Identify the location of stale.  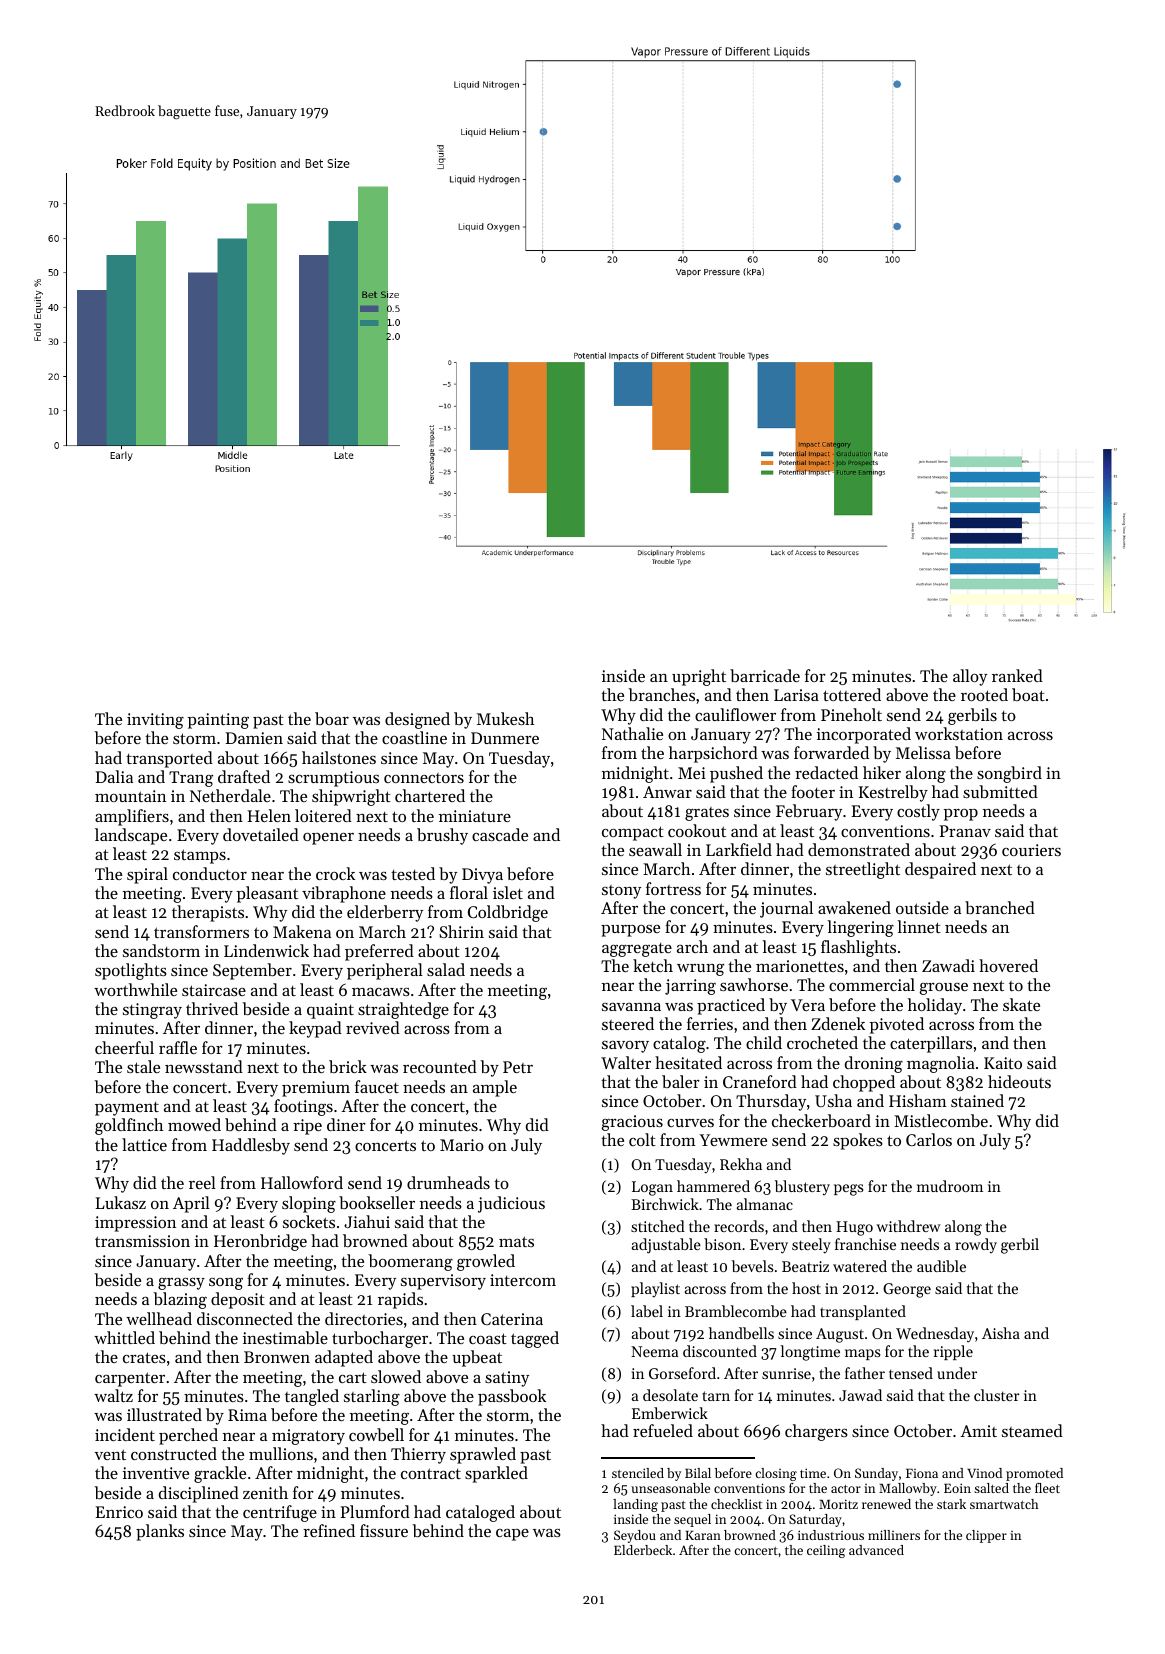
(143, 1066).
